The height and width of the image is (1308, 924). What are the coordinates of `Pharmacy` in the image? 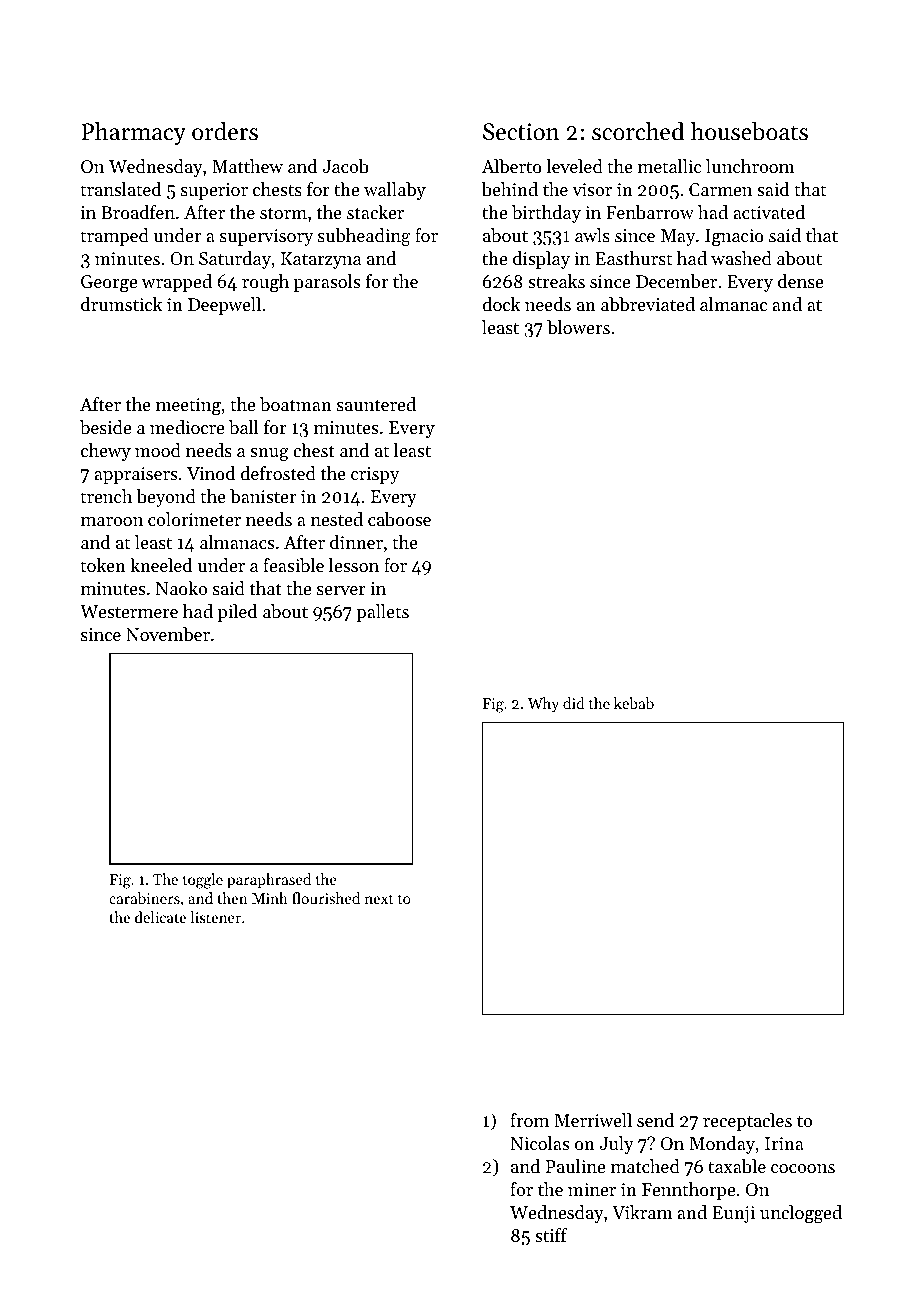 It's located at (133, 133).
